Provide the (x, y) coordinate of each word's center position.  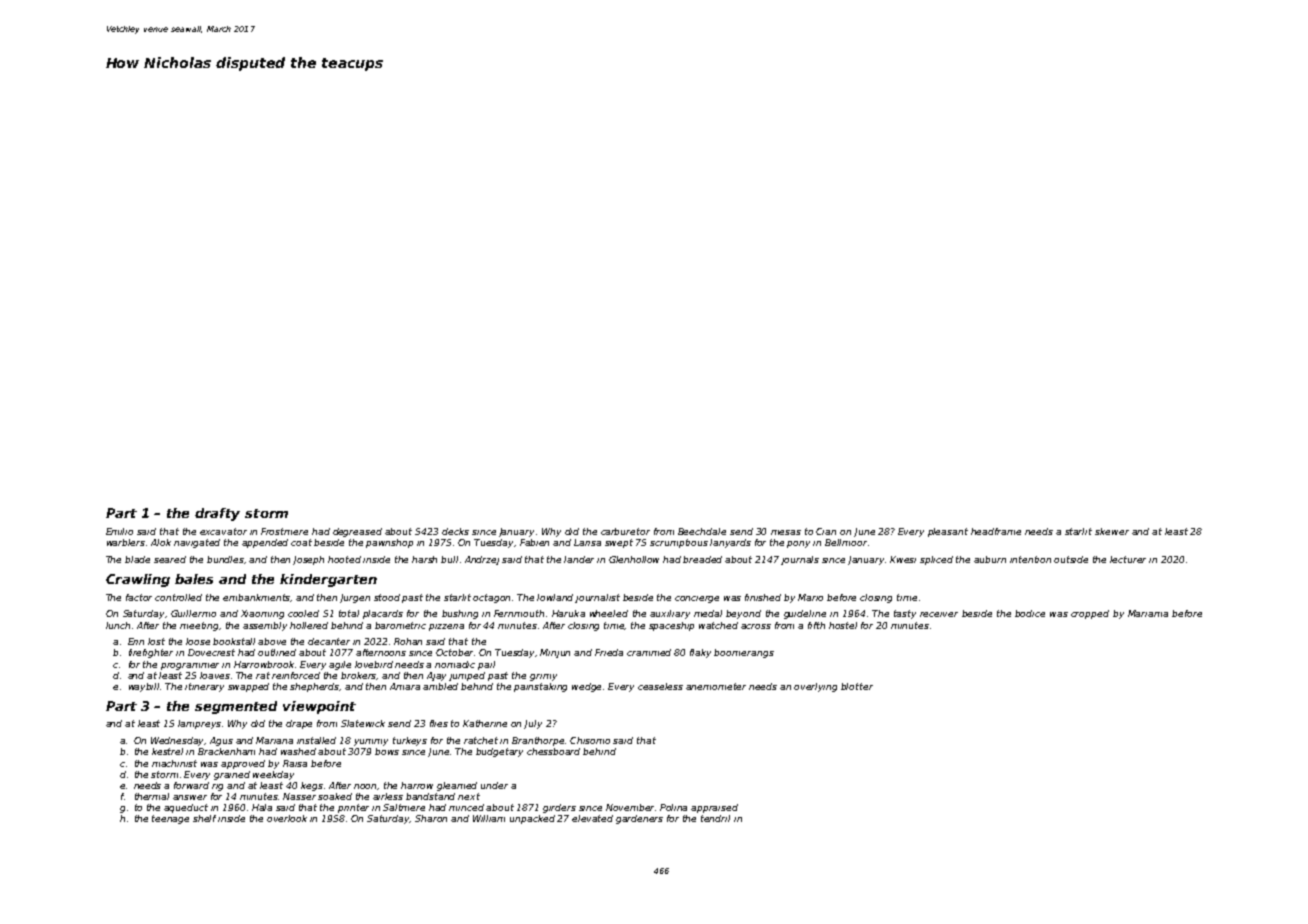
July (533, 724)
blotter (857, 686)
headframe (996, 531)
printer (353, 808)
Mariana (274, 740)
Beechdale (702, 531)
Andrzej (482, 560)
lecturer (1128, 559)
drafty (217, 514)
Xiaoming (262, 614)
